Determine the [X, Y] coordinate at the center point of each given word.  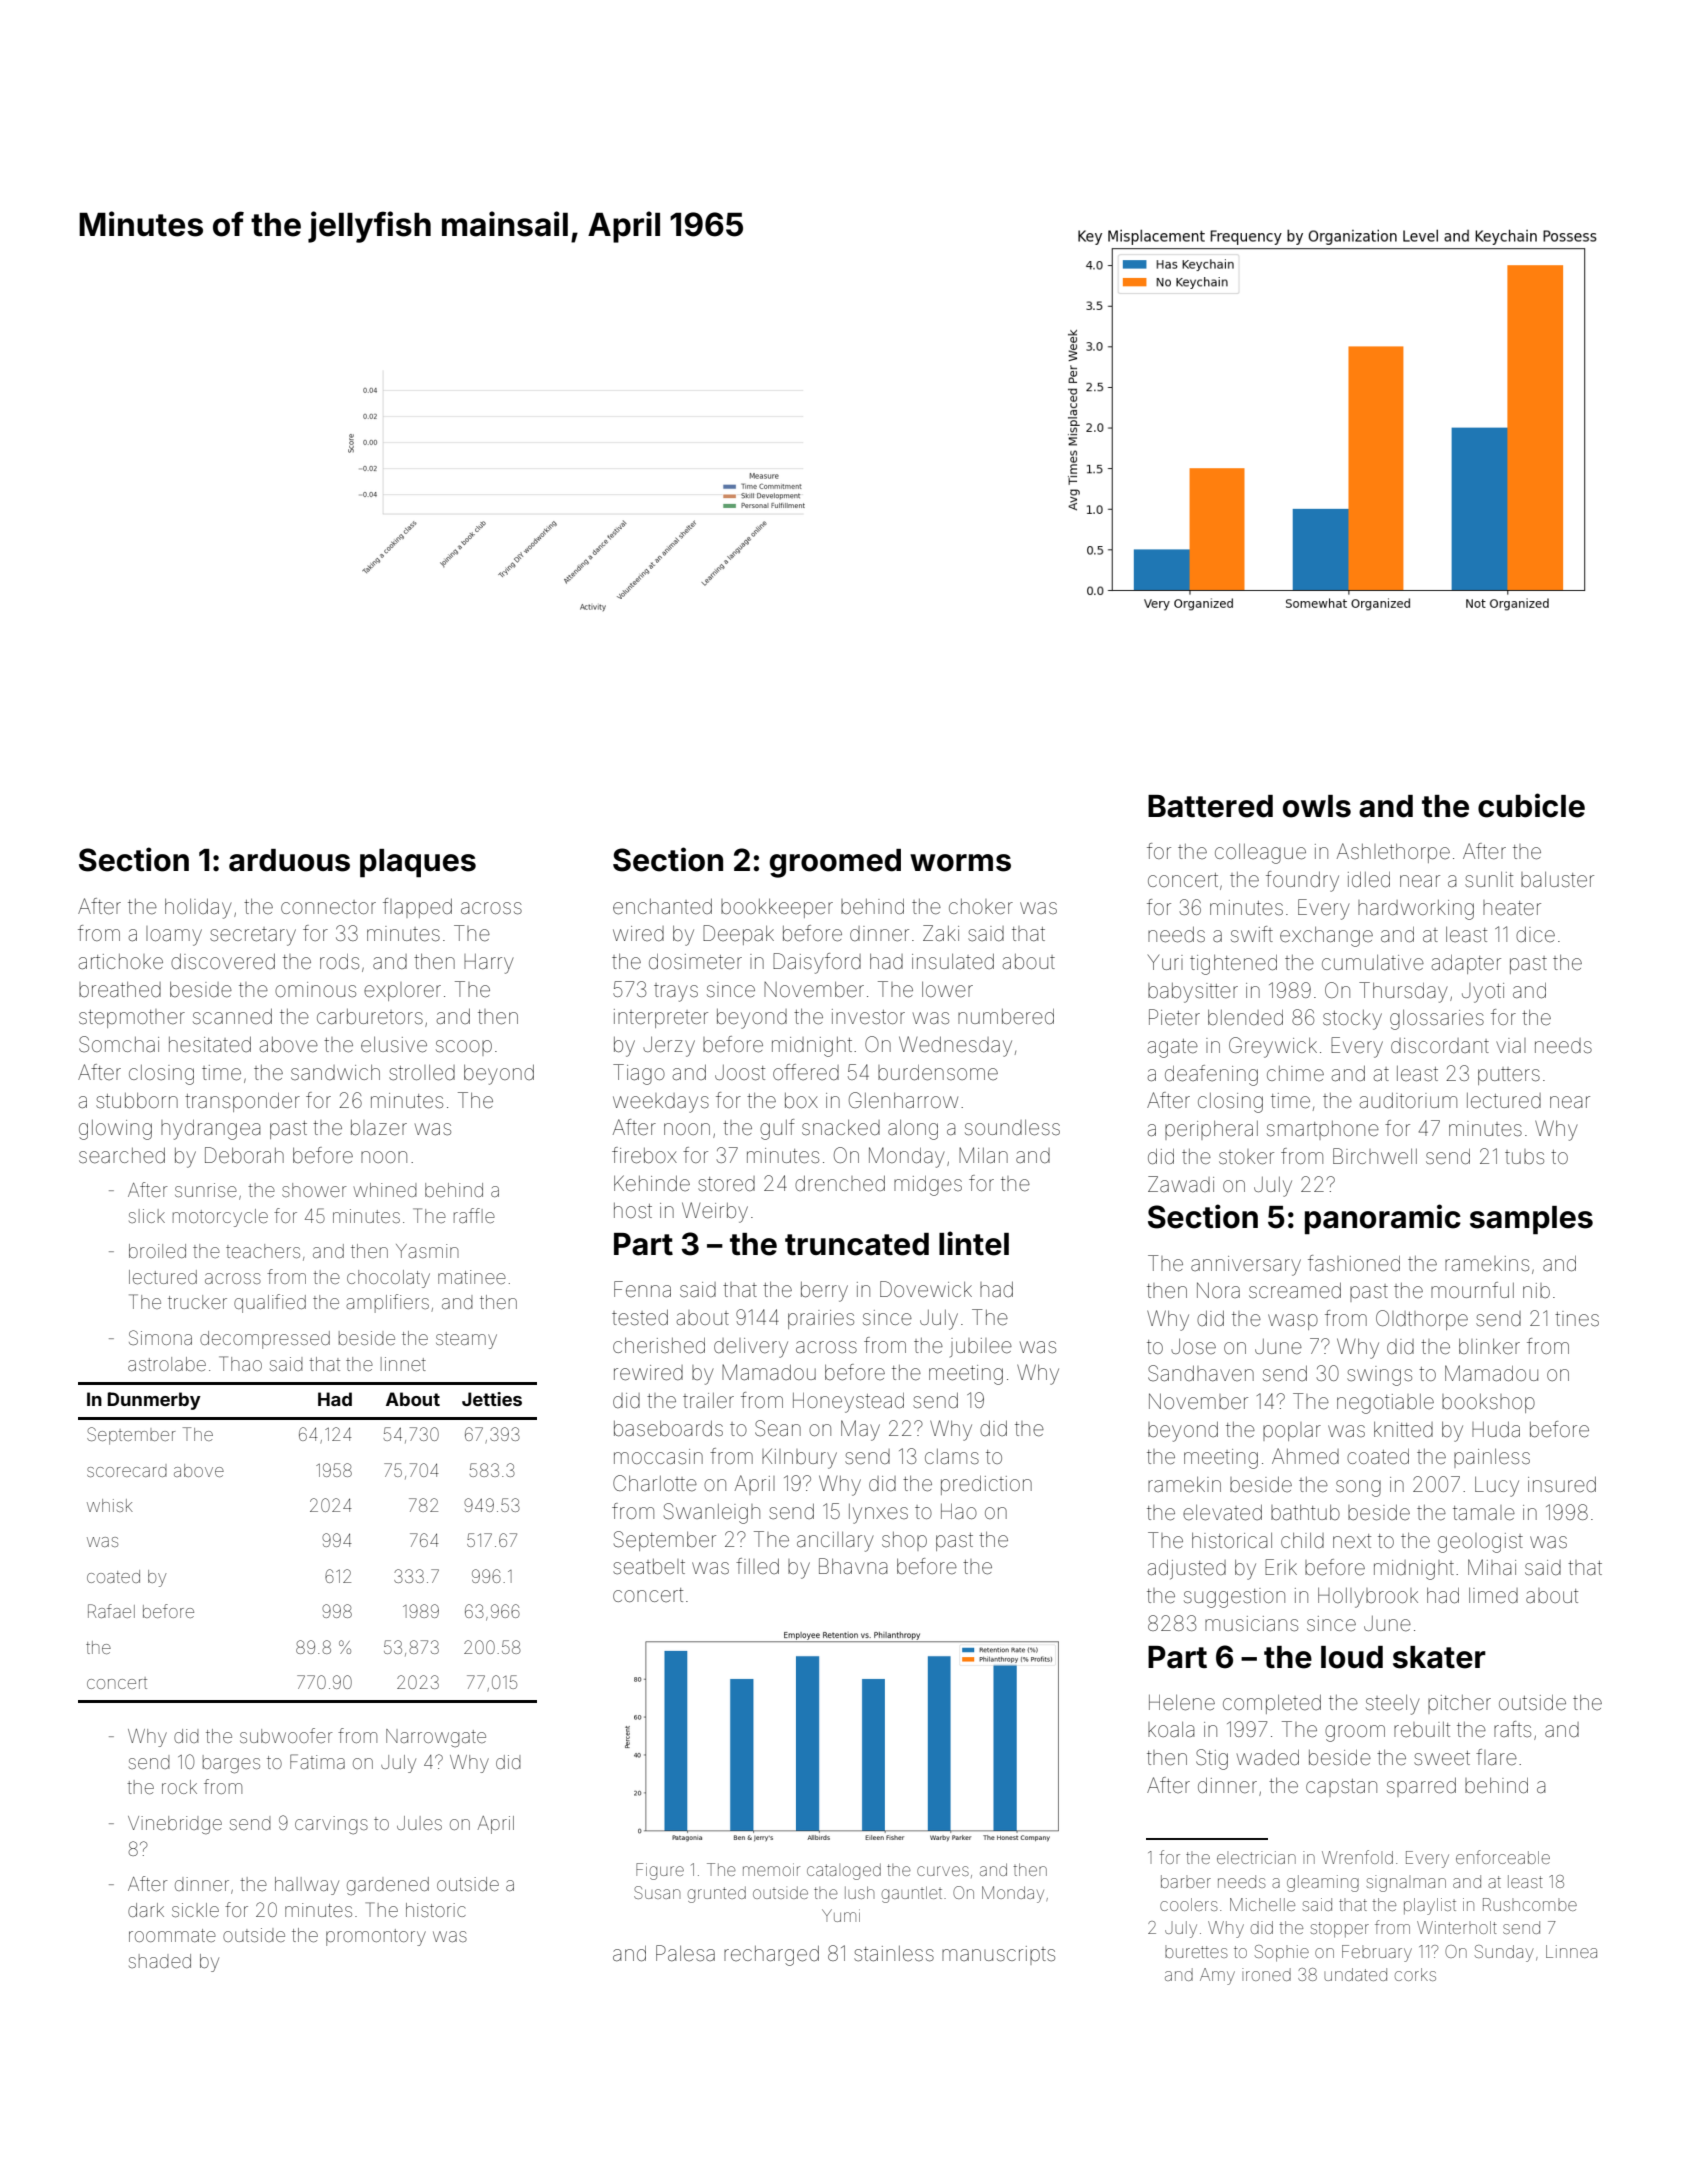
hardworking [1416, 910]
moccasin [658, 1456]
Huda [1496, 1429]
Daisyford [817, 963]
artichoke [121, 962]
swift [1252, 934]
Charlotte [655, 1483]
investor [868, 1016]
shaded [160, 1961]
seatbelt [649, 1567]
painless [1492, 1458]
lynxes [878, 1514]
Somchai [119, 1044]
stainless [894, 1954]
